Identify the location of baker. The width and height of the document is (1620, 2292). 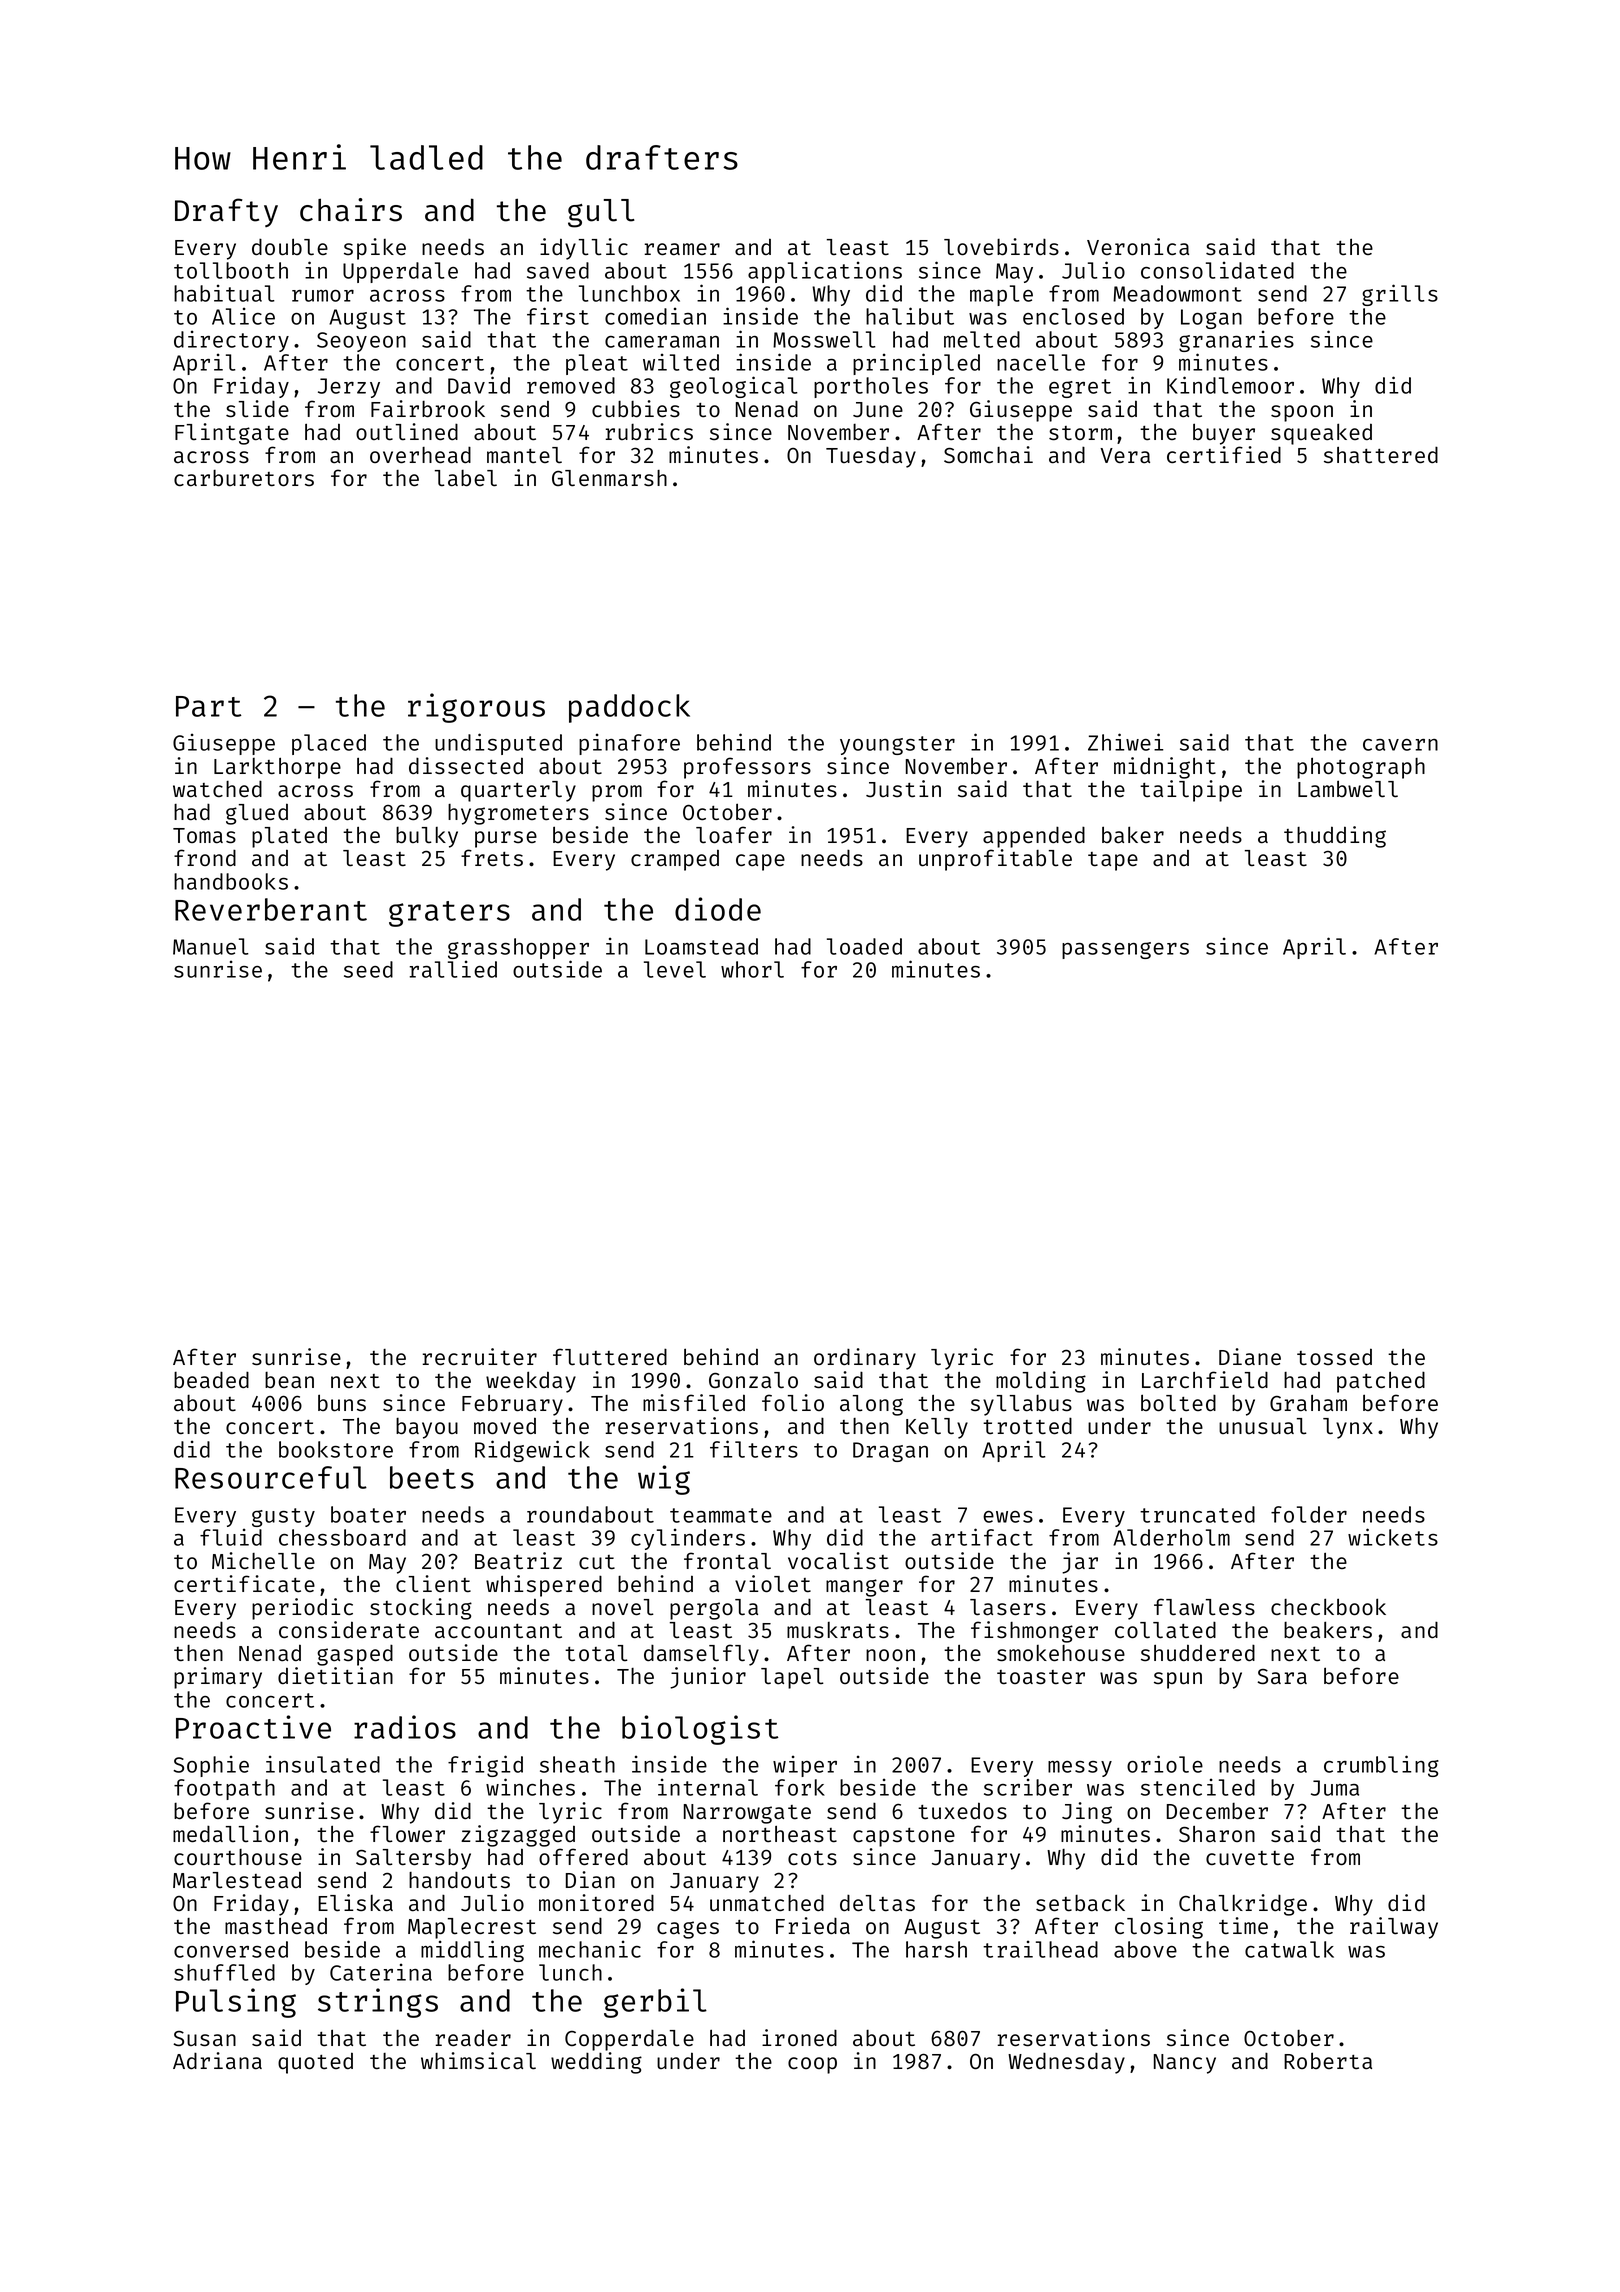
(1133, 835).
